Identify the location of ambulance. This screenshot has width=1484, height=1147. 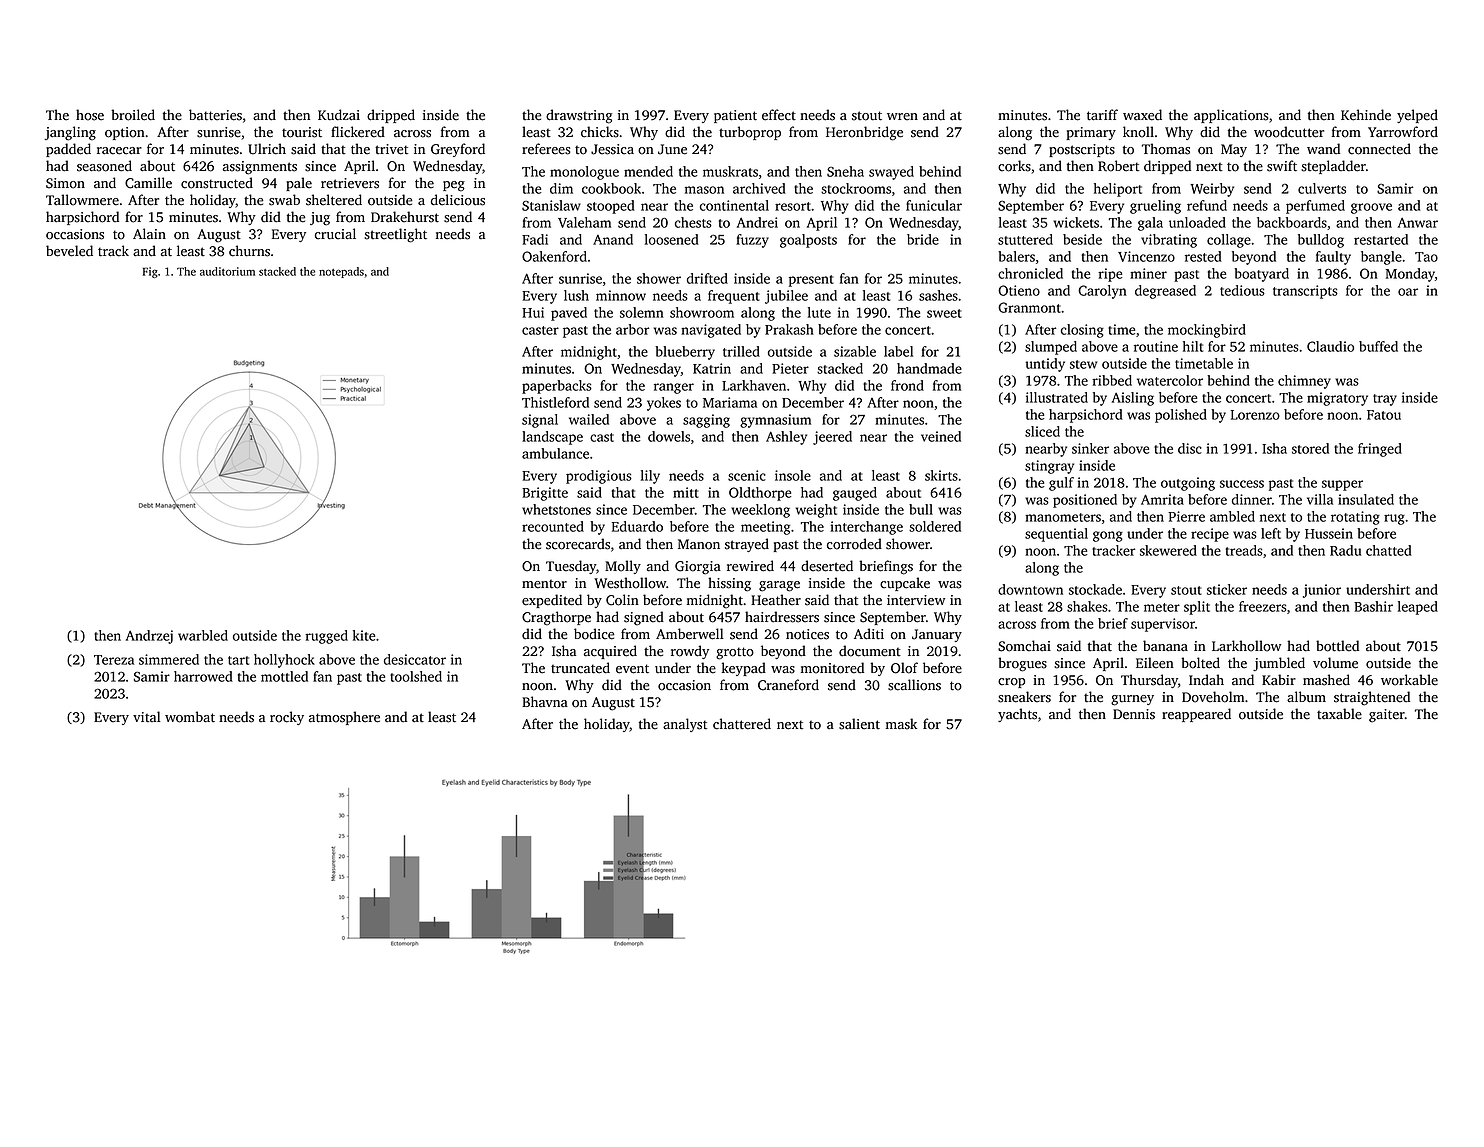
(555, 453).
